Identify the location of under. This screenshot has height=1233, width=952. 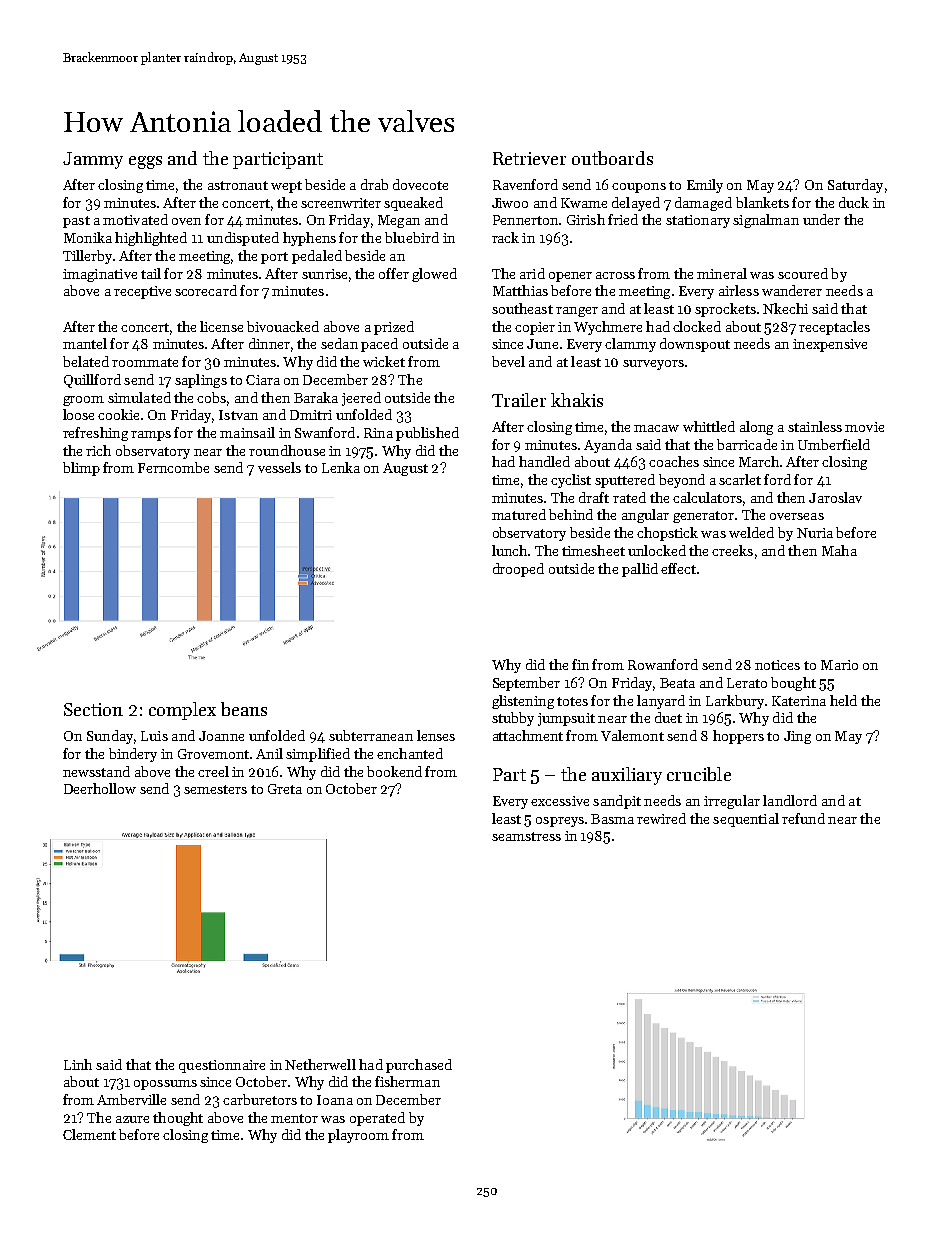
(821, 219).
